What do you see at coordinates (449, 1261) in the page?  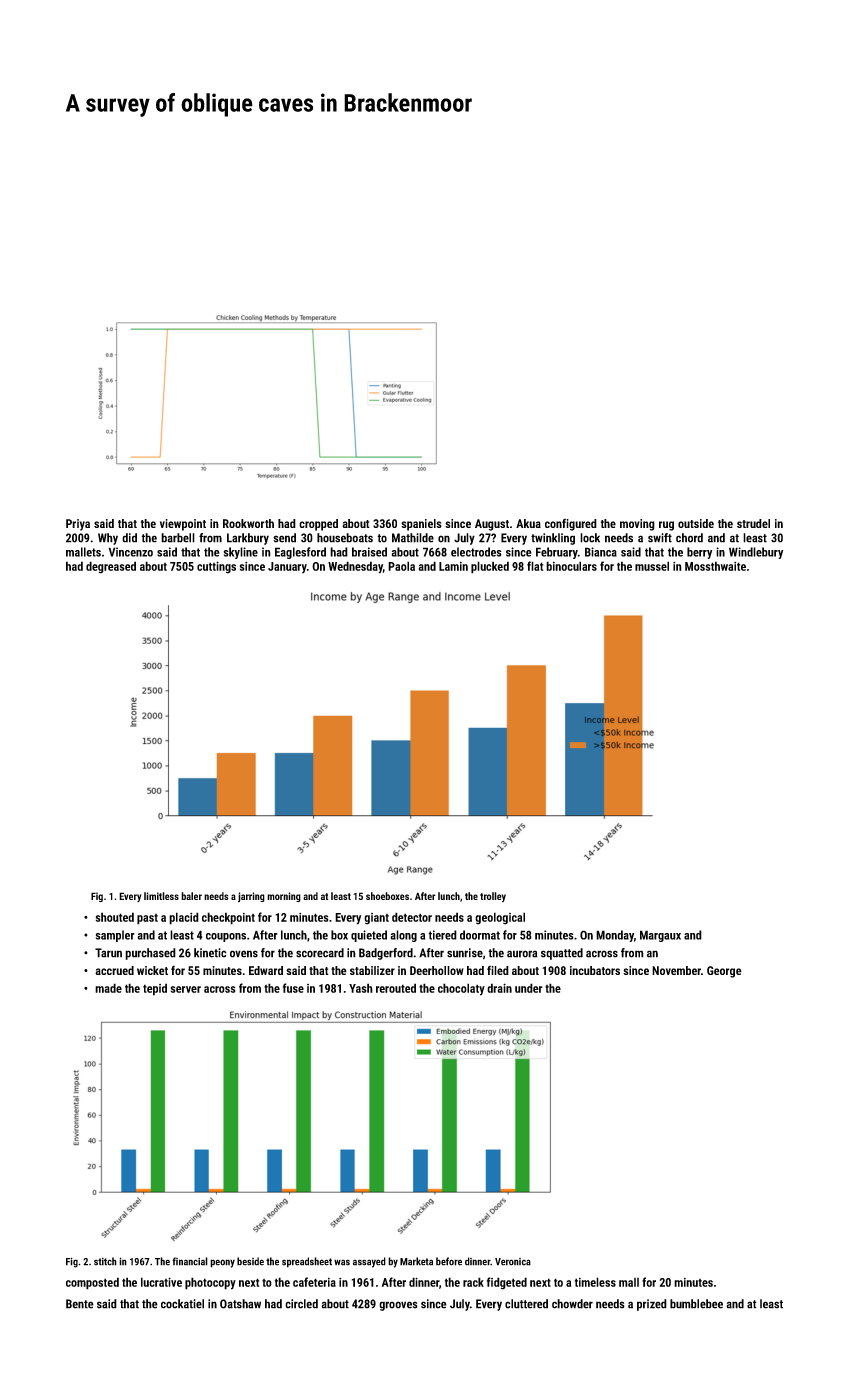 I see `before` at bounding box center [449, 1261].
